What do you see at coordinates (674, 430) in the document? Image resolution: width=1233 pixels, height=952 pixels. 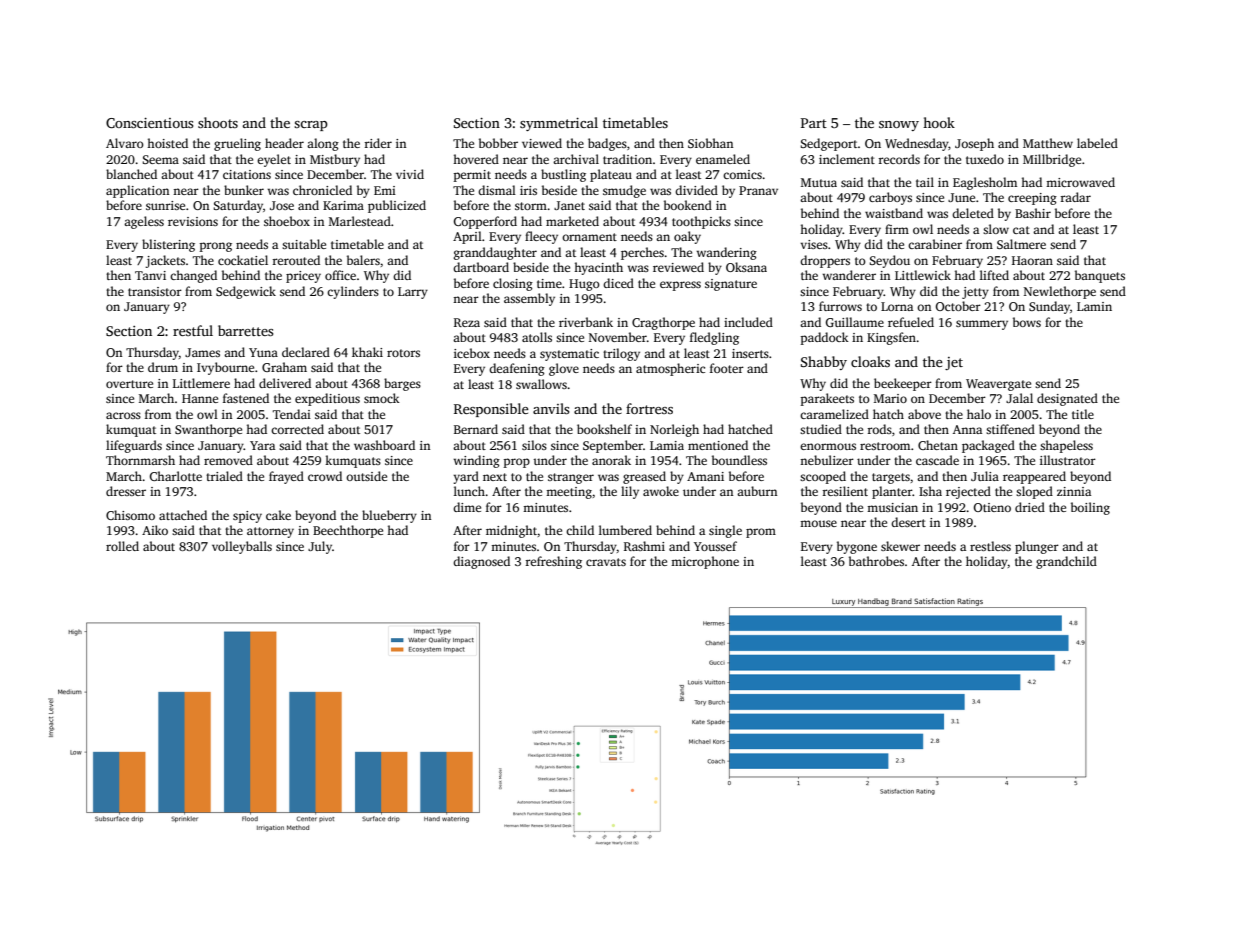 I see `Norleigh` at bounding box center [674, 430].
